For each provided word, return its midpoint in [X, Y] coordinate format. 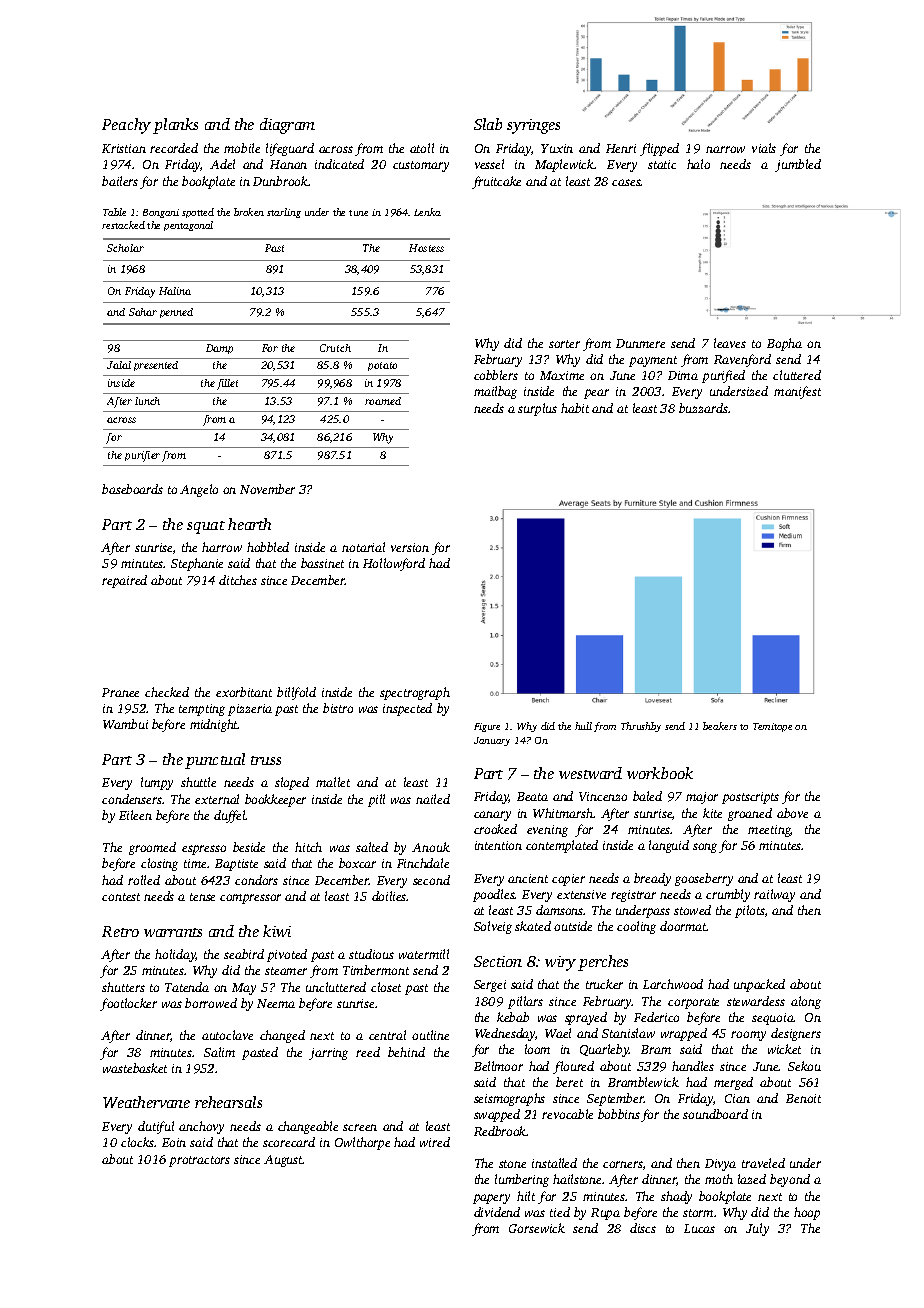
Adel [222, 164]
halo [698, 164]
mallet [333, 782]
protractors [199, 1161]
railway [774, 895]
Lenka [427, 212]
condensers [132, 799]
